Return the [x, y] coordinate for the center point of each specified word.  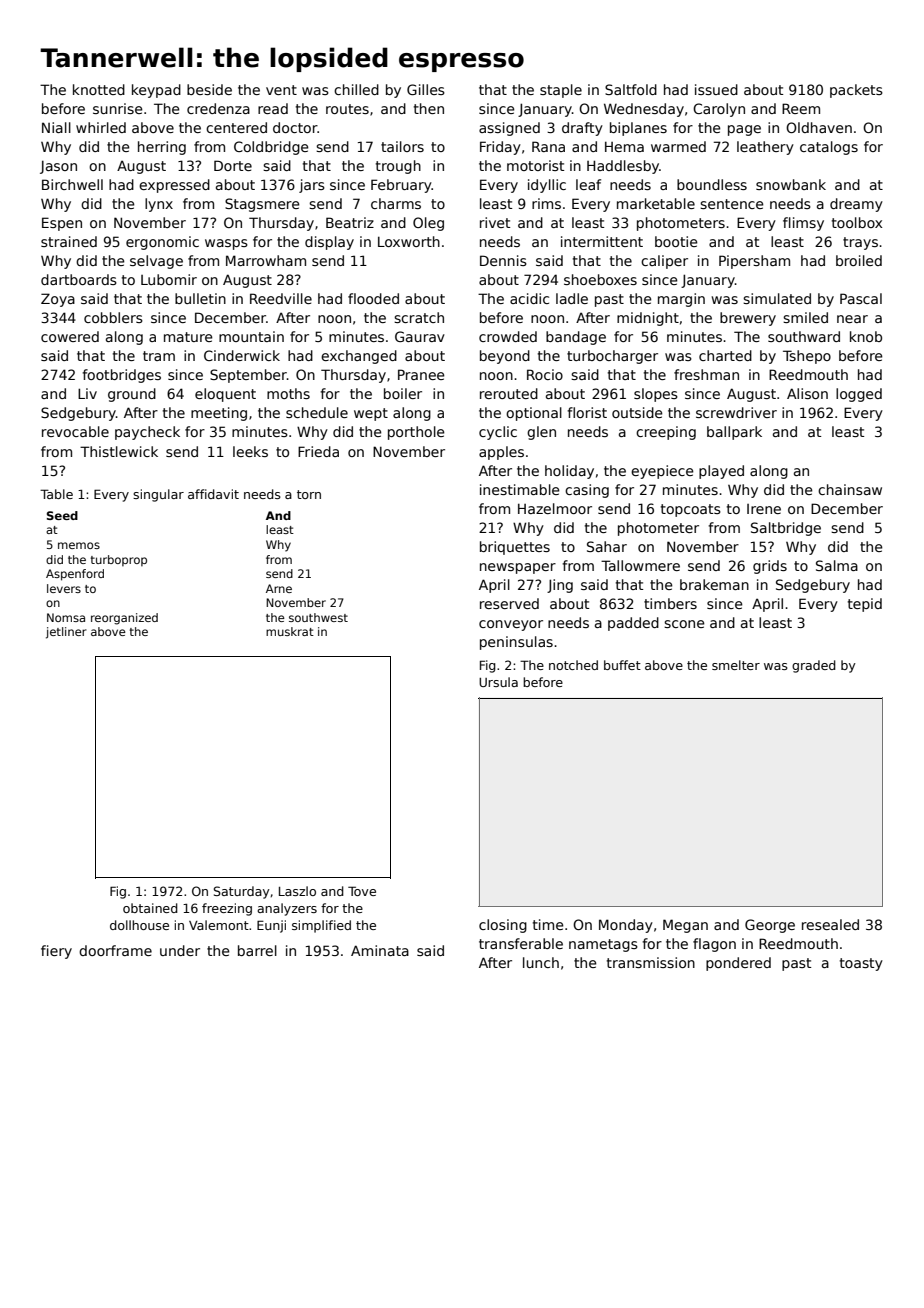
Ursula [498, 682]
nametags [603, 945]
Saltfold [631, 89]
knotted [99, 89]
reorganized [124, 619]
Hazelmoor [555, 508]
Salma [837, 565]
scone [684, 624]
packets [856, 91]
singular [158, 495]
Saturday [242, 892]
